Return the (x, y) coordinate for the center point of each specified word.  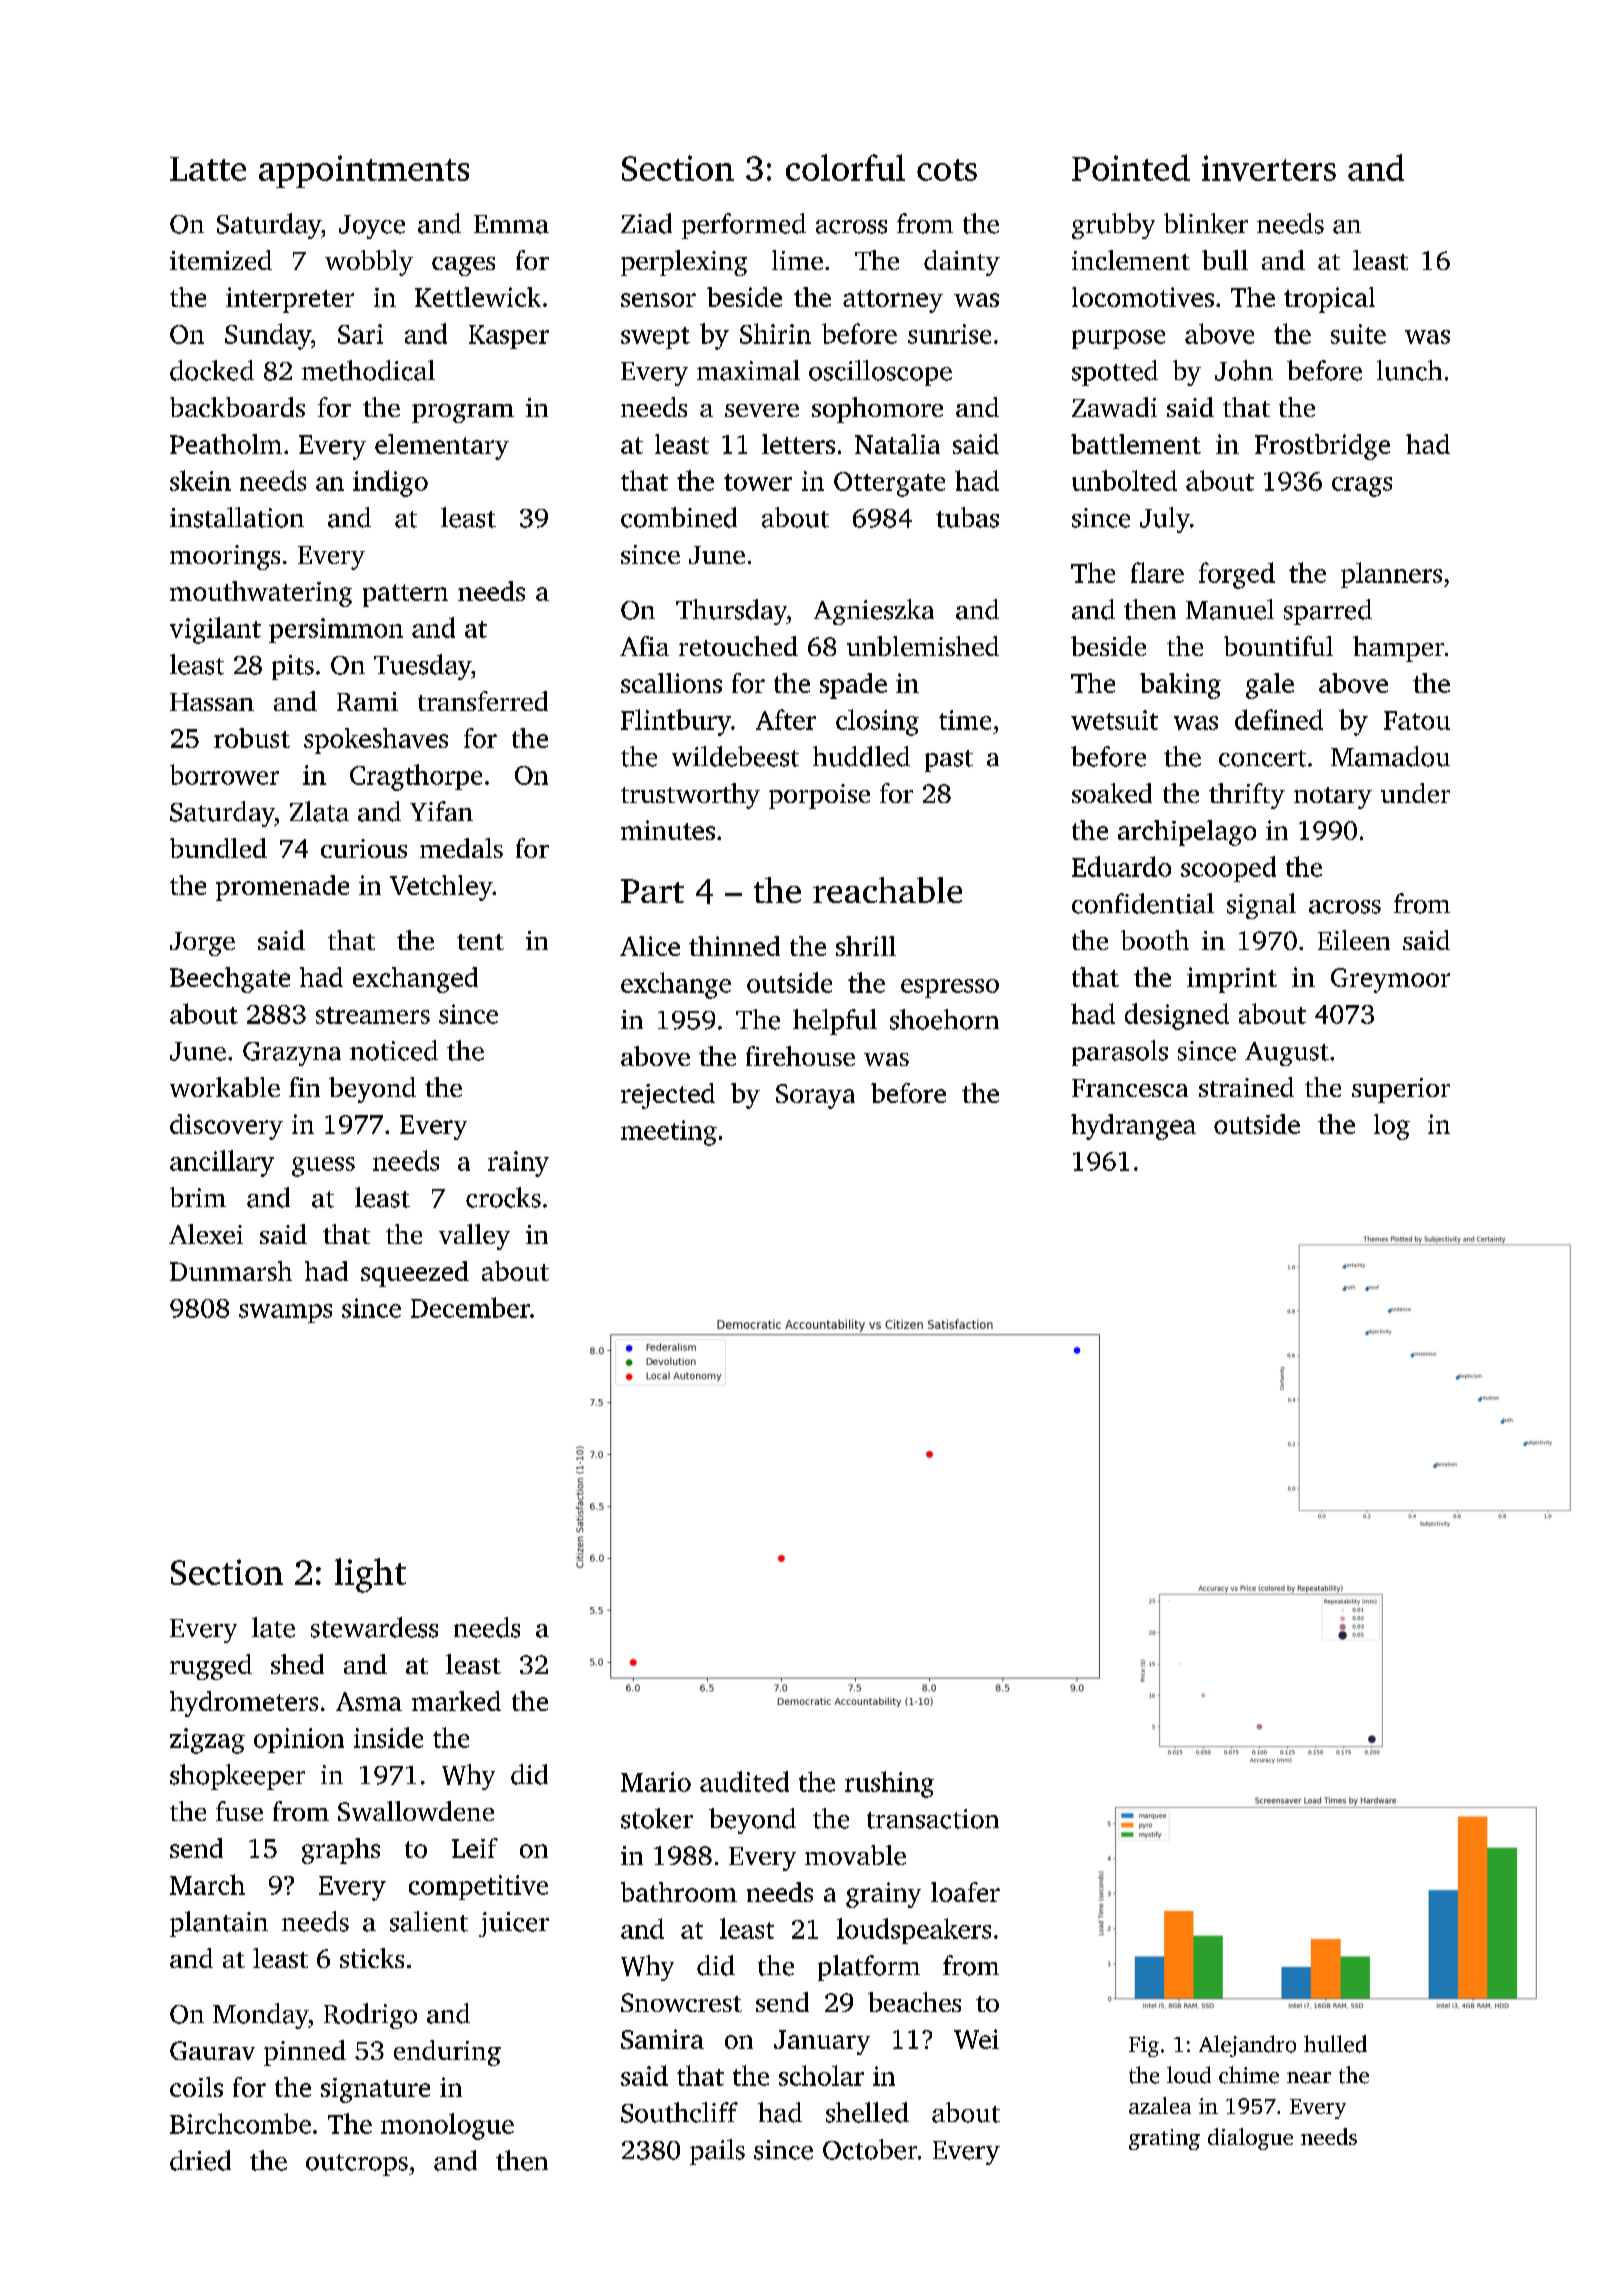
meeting (669, 1133)
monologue (447, 2126)
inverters (1269, 168)
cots (947, 170)
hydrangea (1133, 1127)
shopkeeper (237, 1777)
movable (855, 1855)
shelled (867, 2112)
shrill (866, 946)
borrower (224, 774)
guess (323, 1167)
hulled (1335, 2044)
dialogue (1250, 2139)
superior (1401, 1090)
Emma (511, 224)
